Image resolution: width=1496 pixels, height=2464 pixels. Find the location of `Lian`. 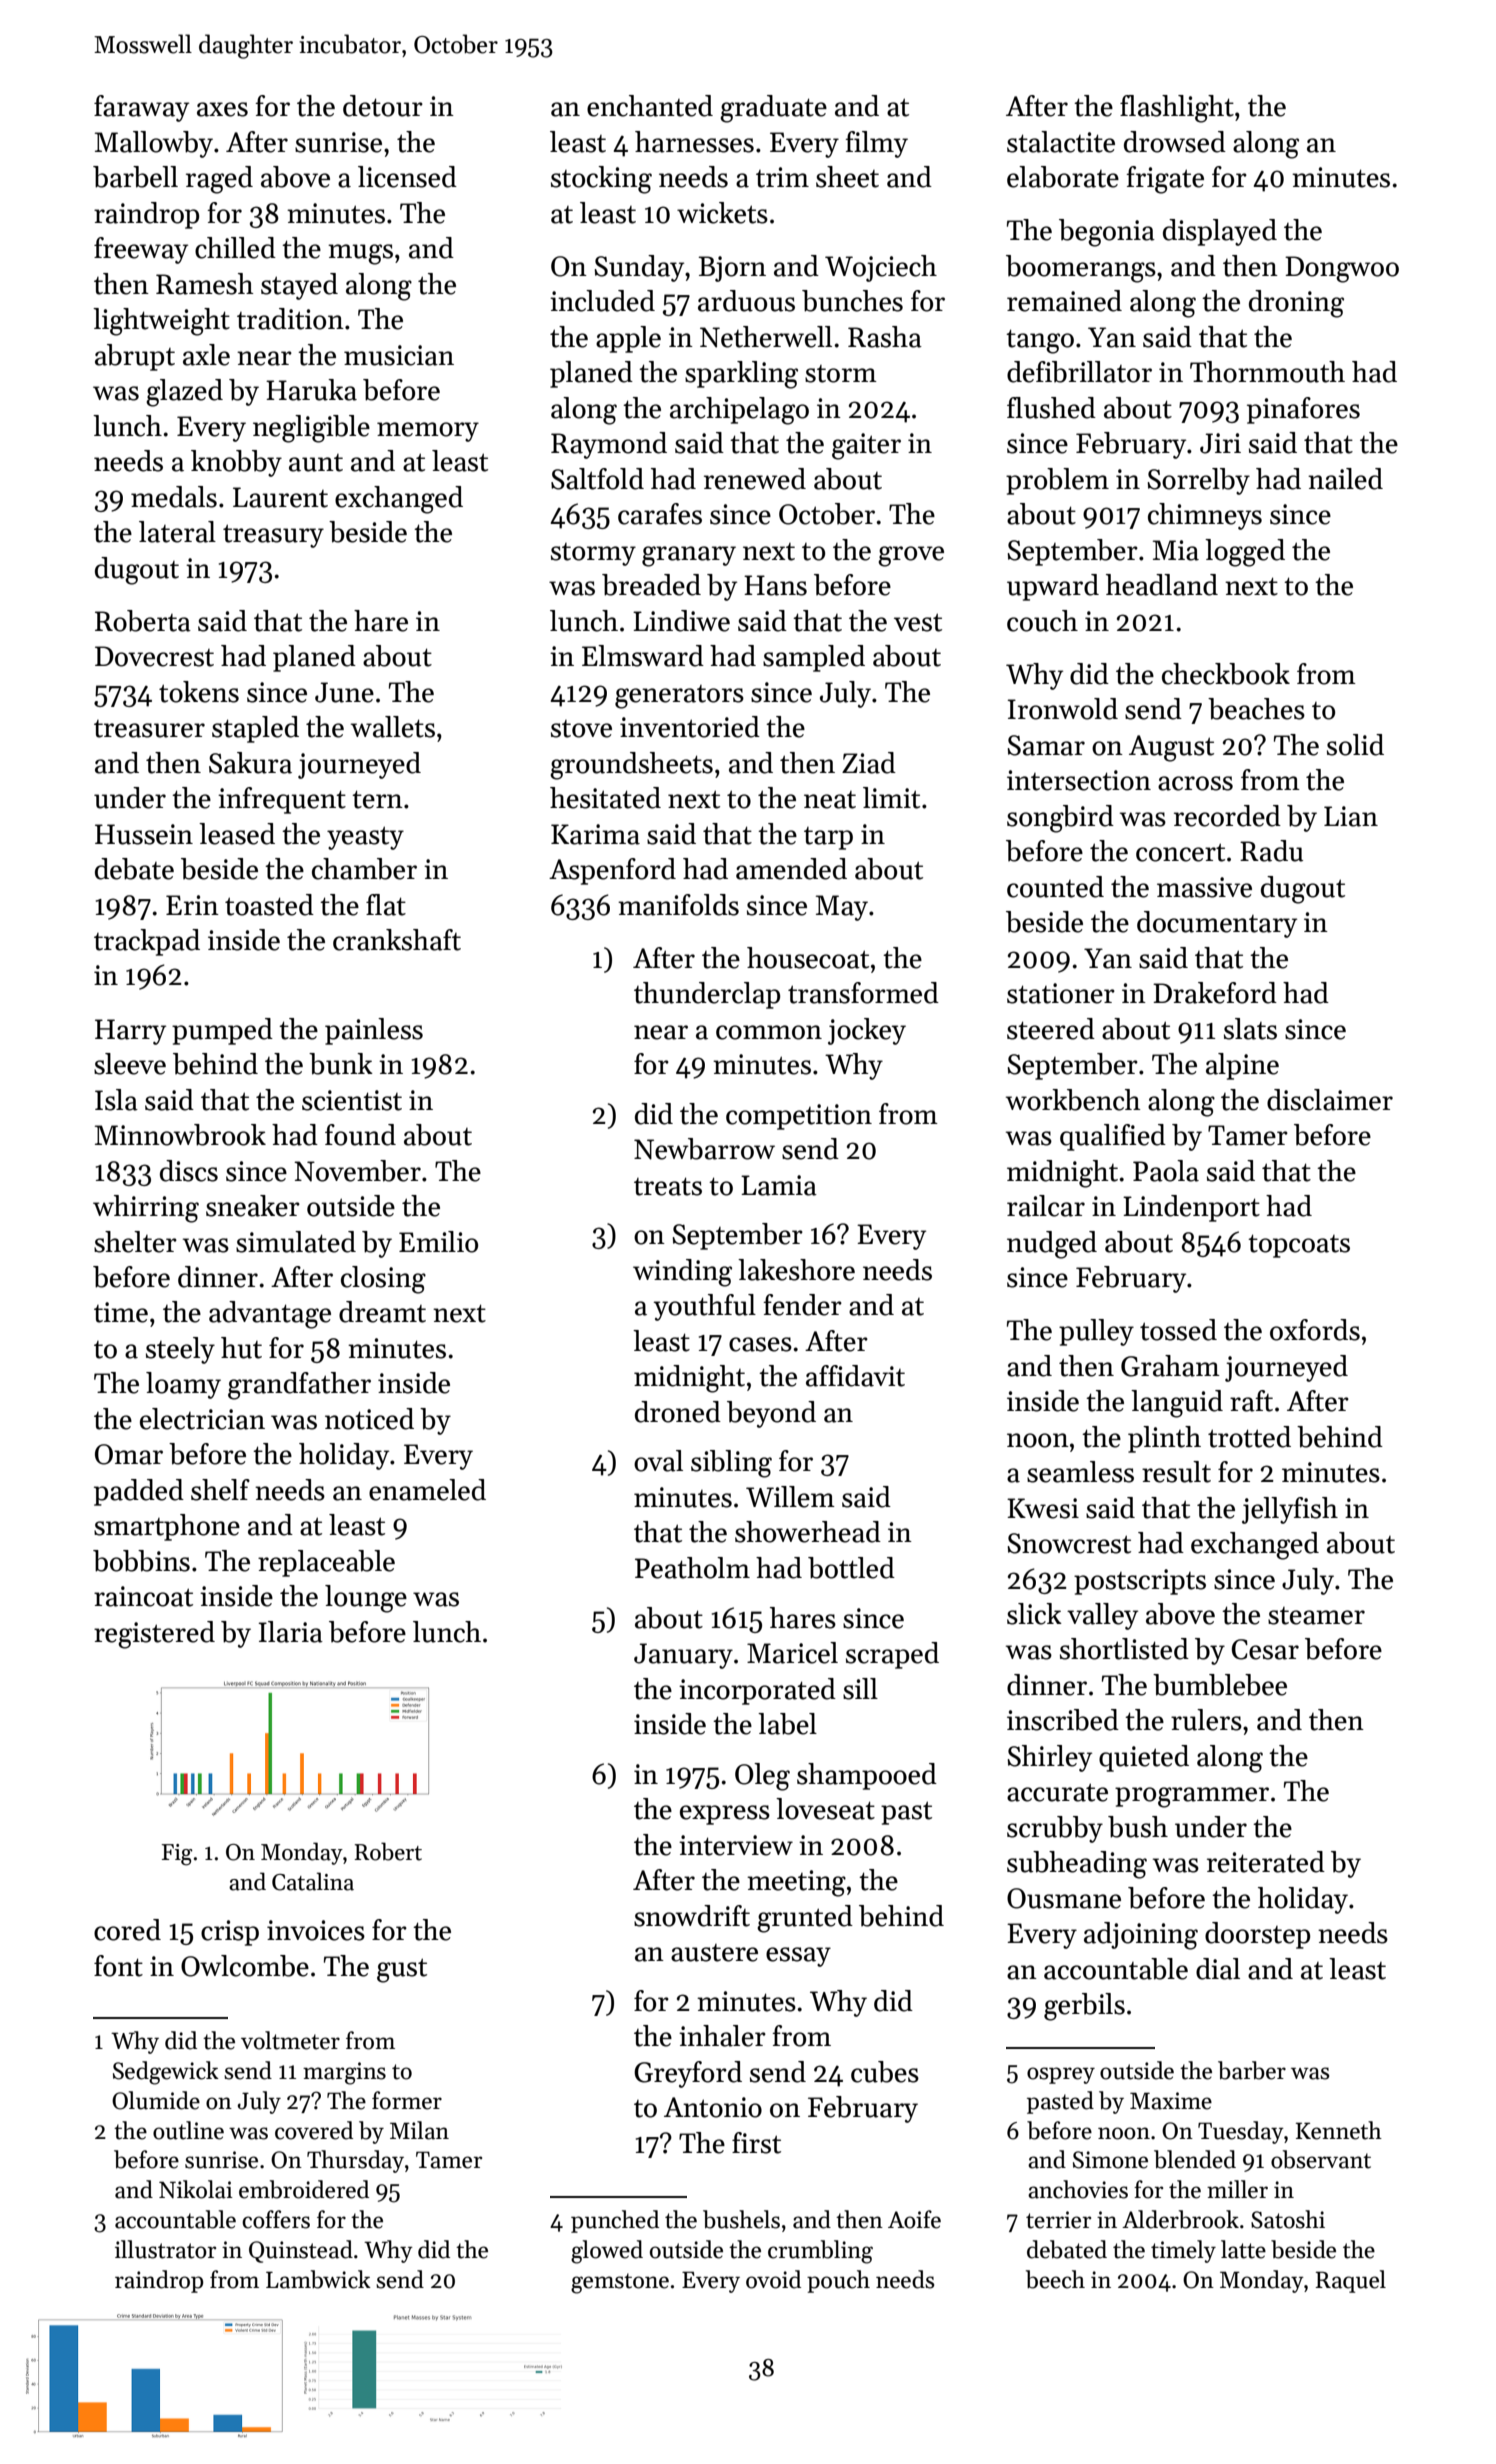

Lian is located at coordinates (1351, 816).
